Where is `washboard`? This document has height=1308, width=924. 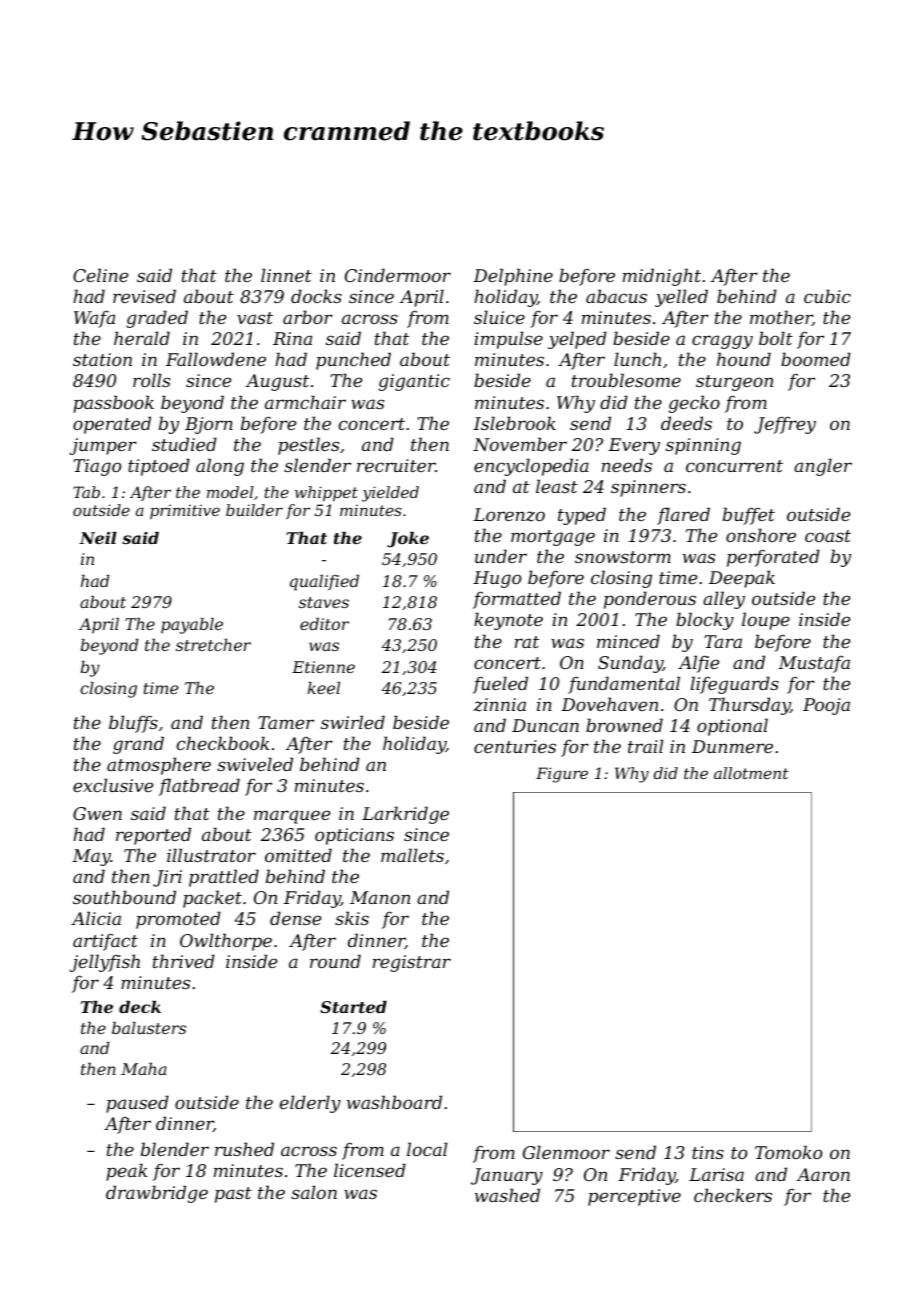
washboard is located at coordinates (394, 1102).
